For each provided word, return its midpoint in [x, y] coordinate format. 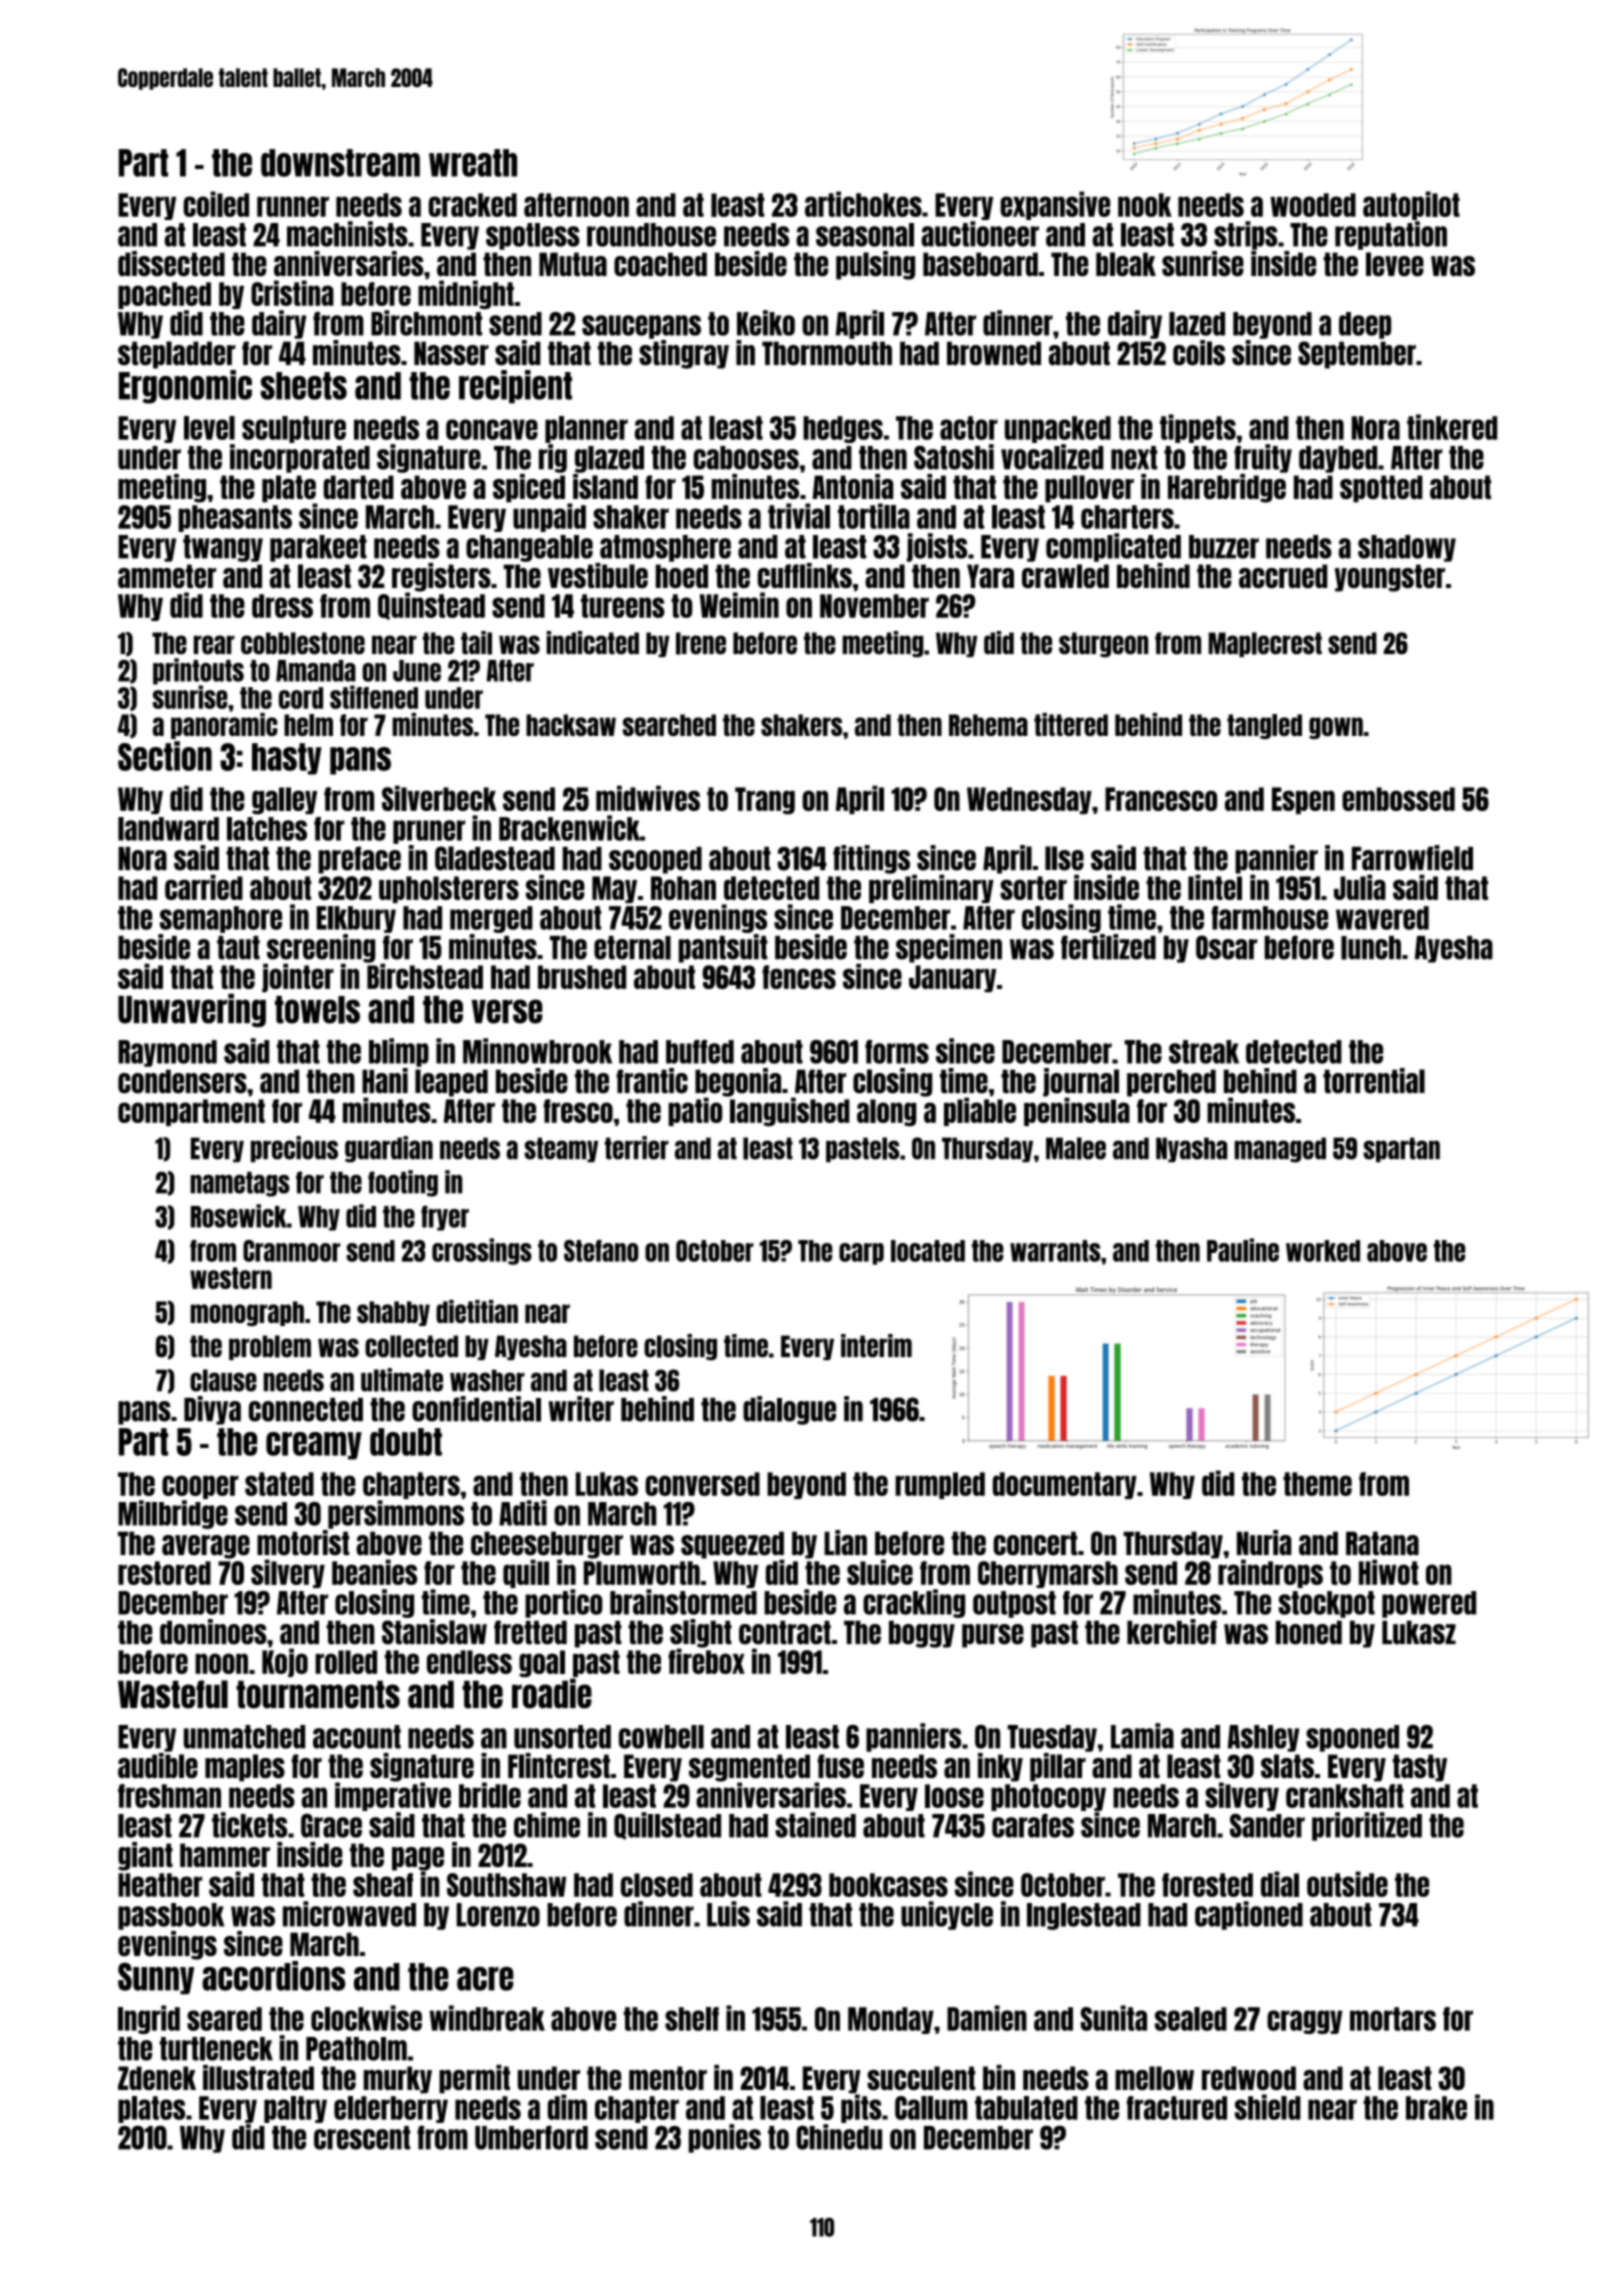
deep [1365, 325]
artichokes [863, 204]
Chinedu [839, 2137]
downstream [340, 163]
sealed [1191, 2019]
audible [158, 1765]
